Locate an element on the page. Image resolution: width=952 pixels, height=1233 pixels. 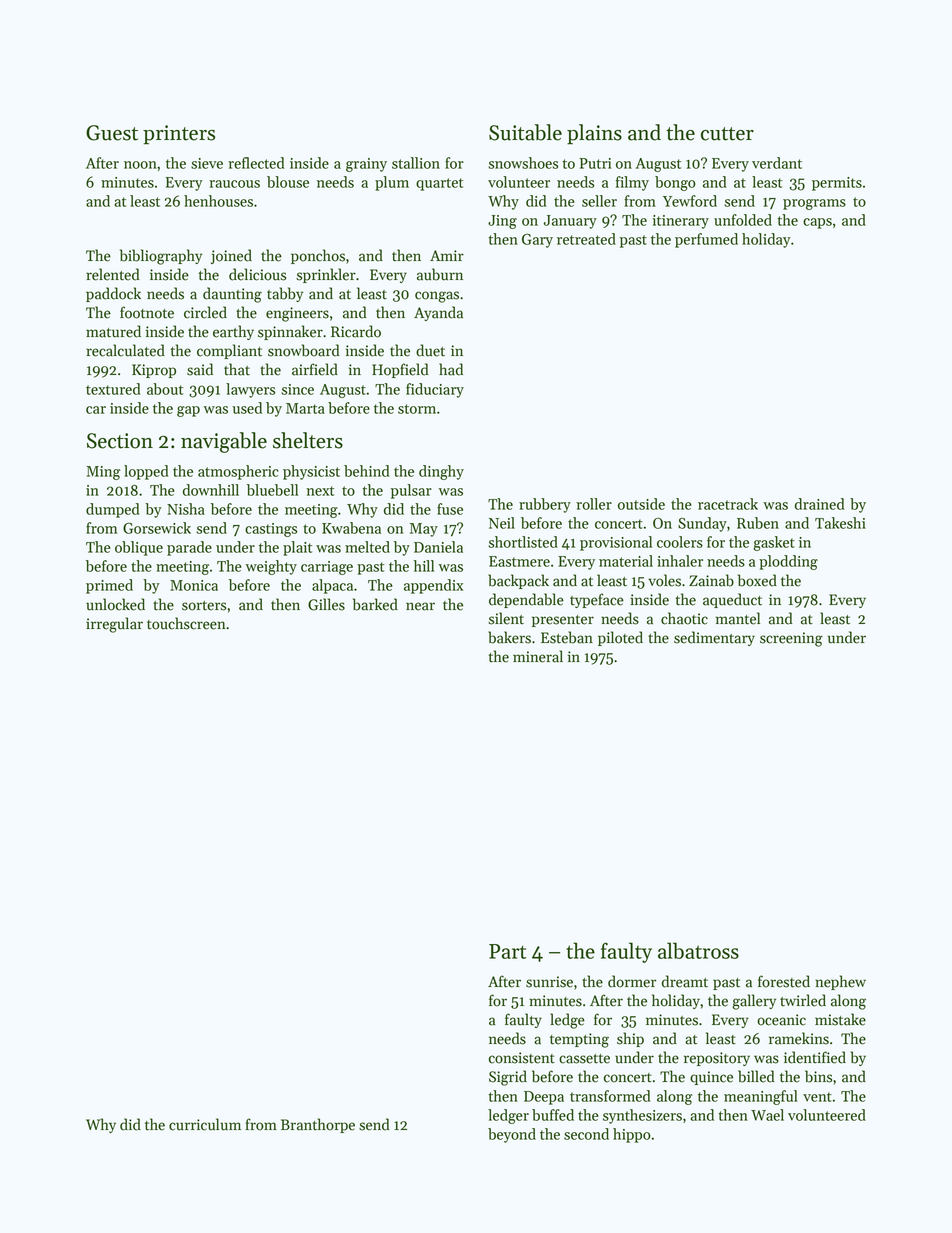
Hopfield is located at coordinates (400, 370).
